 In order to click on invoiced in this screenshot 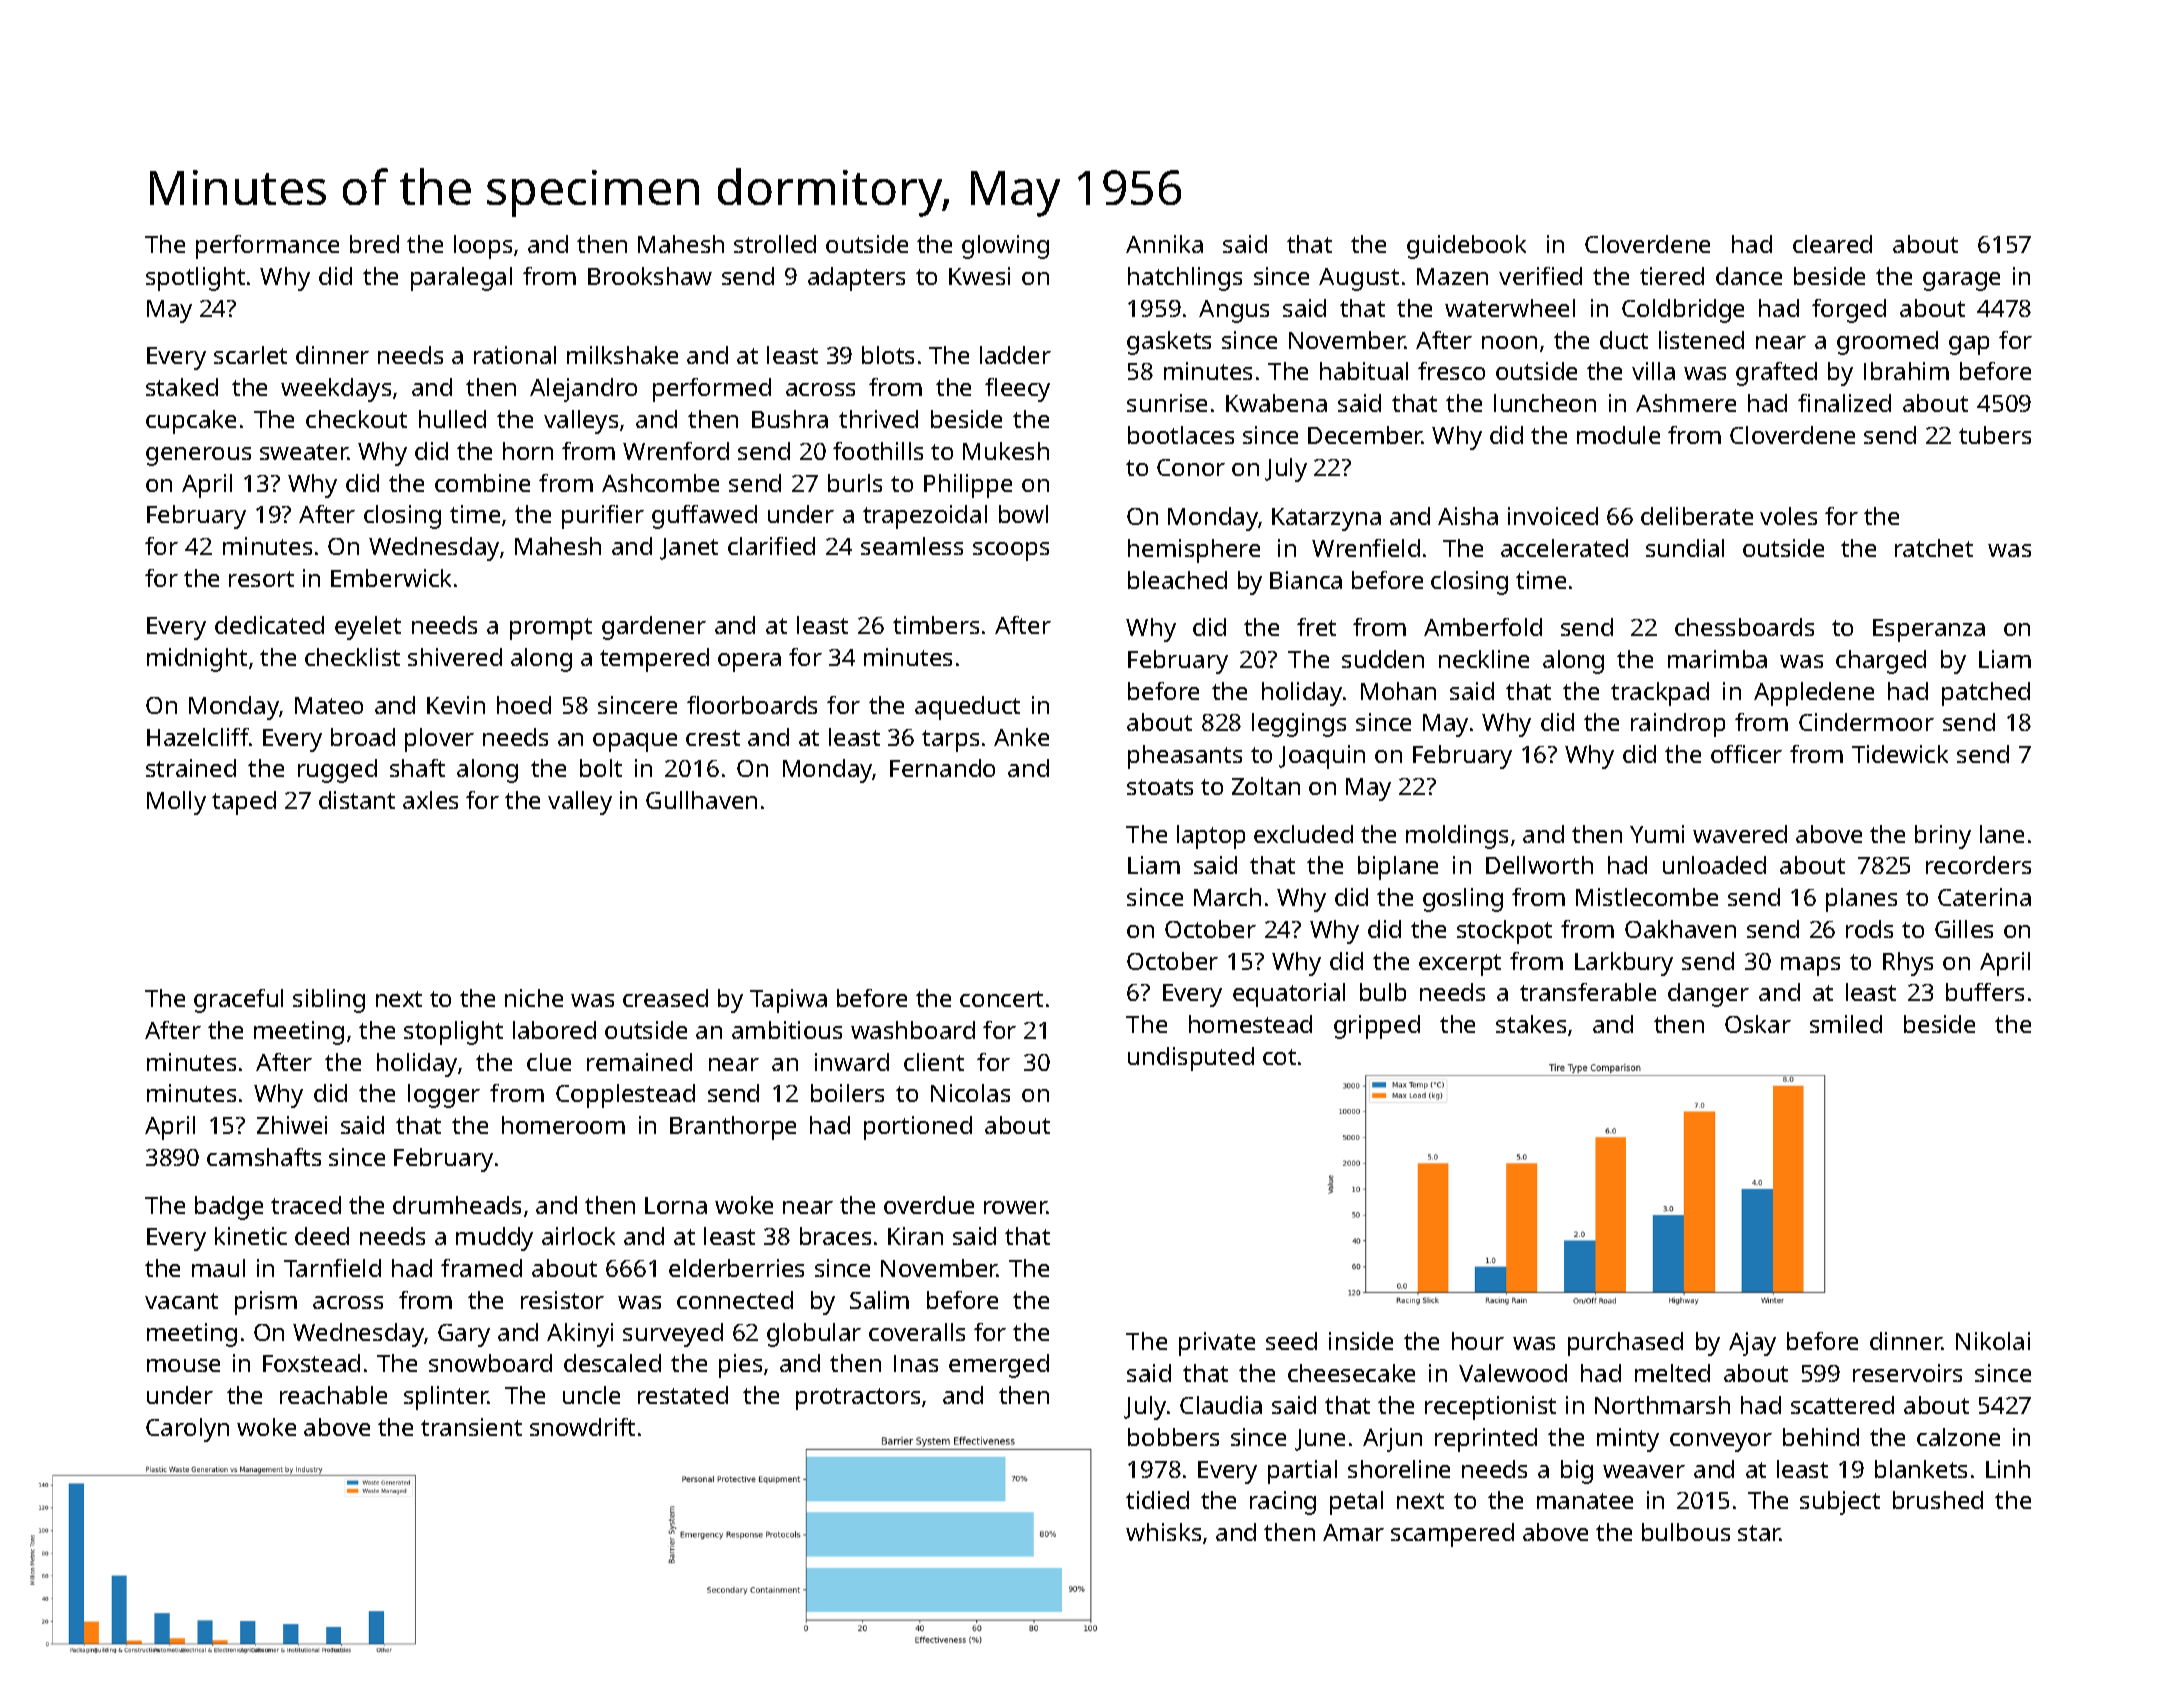, I will do `click(1553, 516)`.
